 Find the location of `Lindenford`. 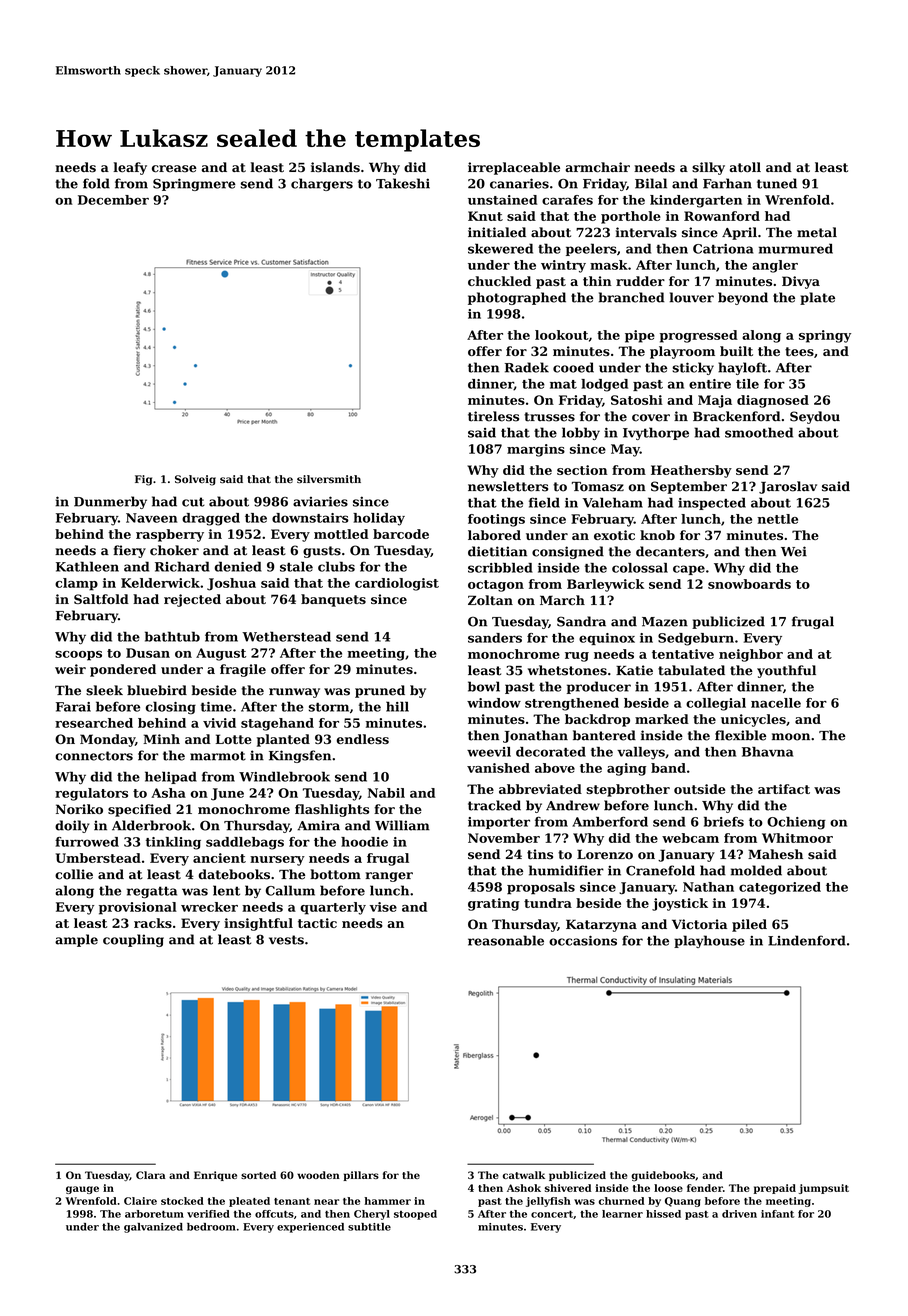

Lindenford is located at coordinates (807, 940).
